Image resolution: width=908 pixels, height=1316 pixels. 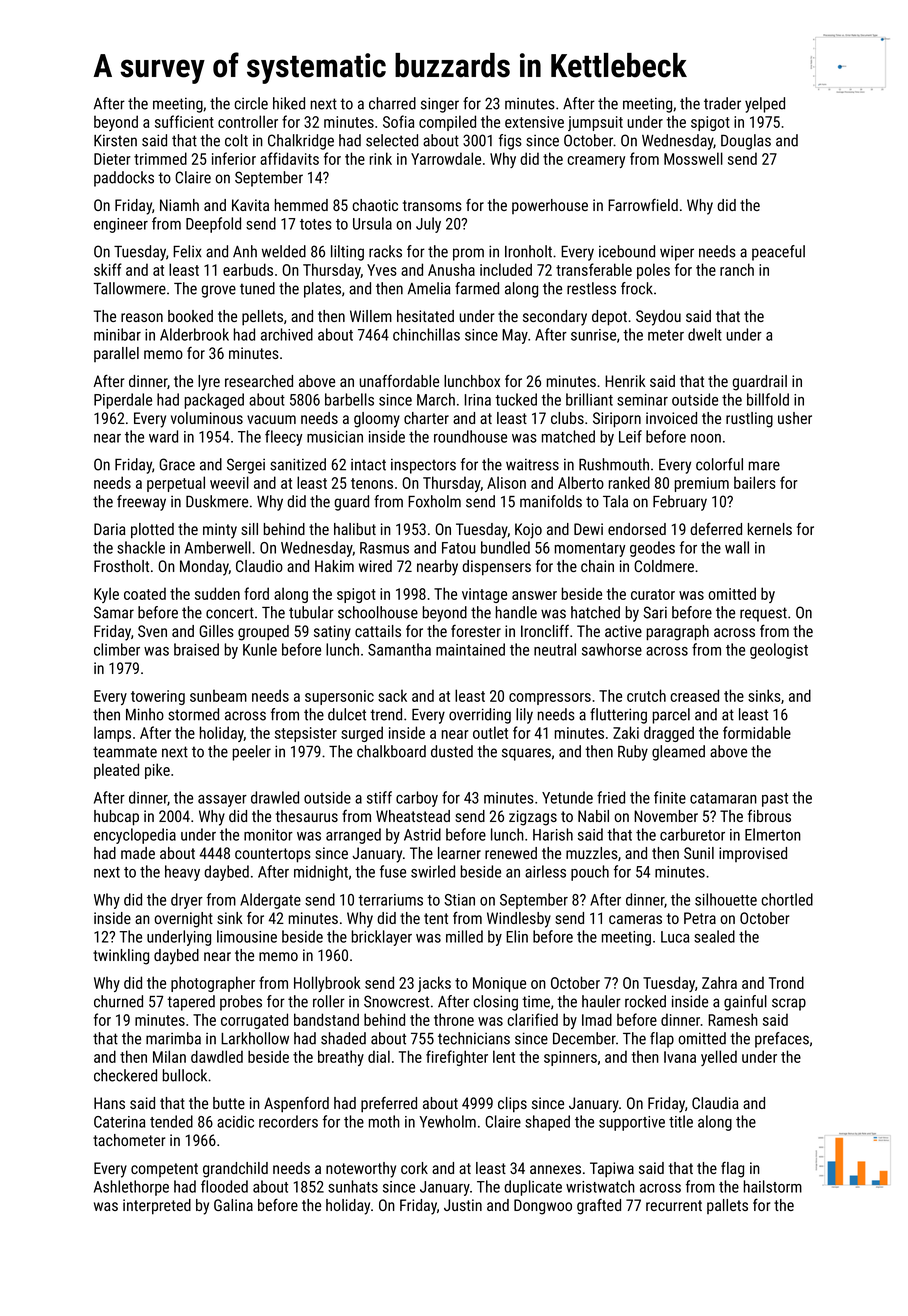 What do you see at coordinates (779, 651) in the screenshot?
I see `geologist` at bounding box center [779, 651].
